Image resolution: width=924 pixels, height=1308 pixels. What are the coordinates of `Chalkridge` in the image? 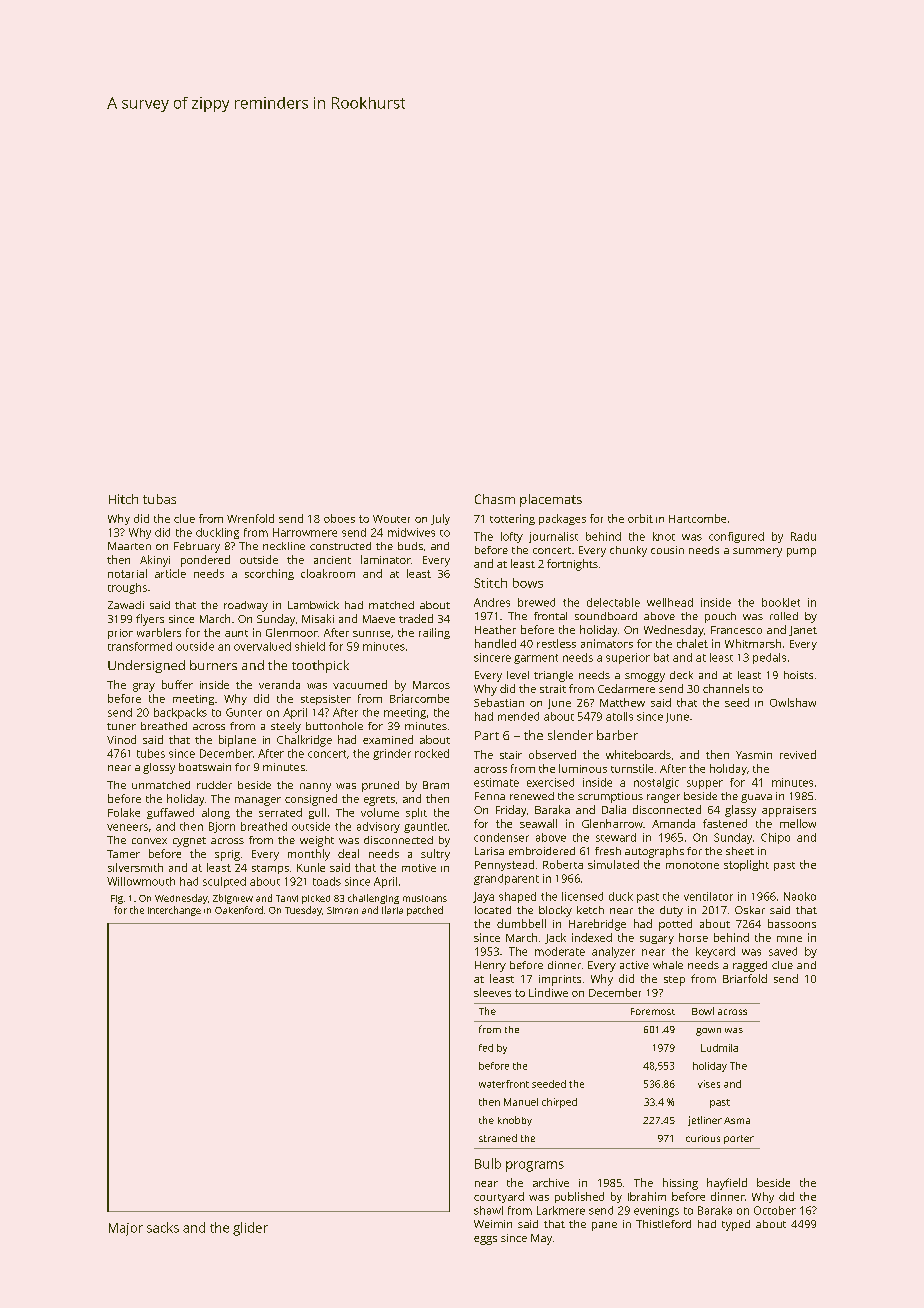 It's located at (304, 741).
